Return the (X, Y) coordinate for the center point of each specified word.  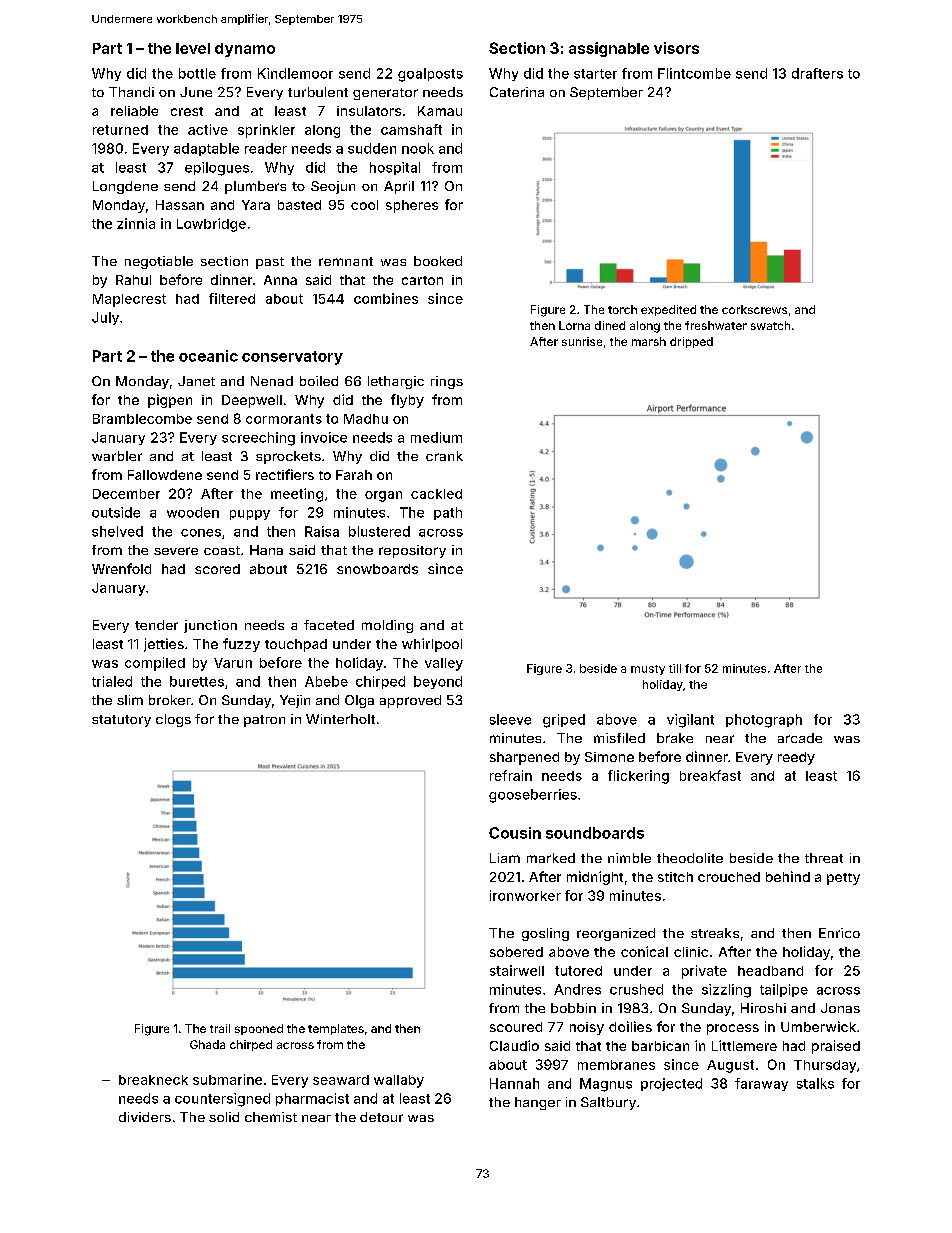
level (193, 48)
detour (381, 1117)
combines (386, 298)
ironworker (525, 895)
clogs (173, 720)
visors (676, 48)
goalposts (430, 75)
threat (824, 858)
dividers (145, 1117)
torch (622, 309)
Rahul (133, 280)
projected (671, 1084)
